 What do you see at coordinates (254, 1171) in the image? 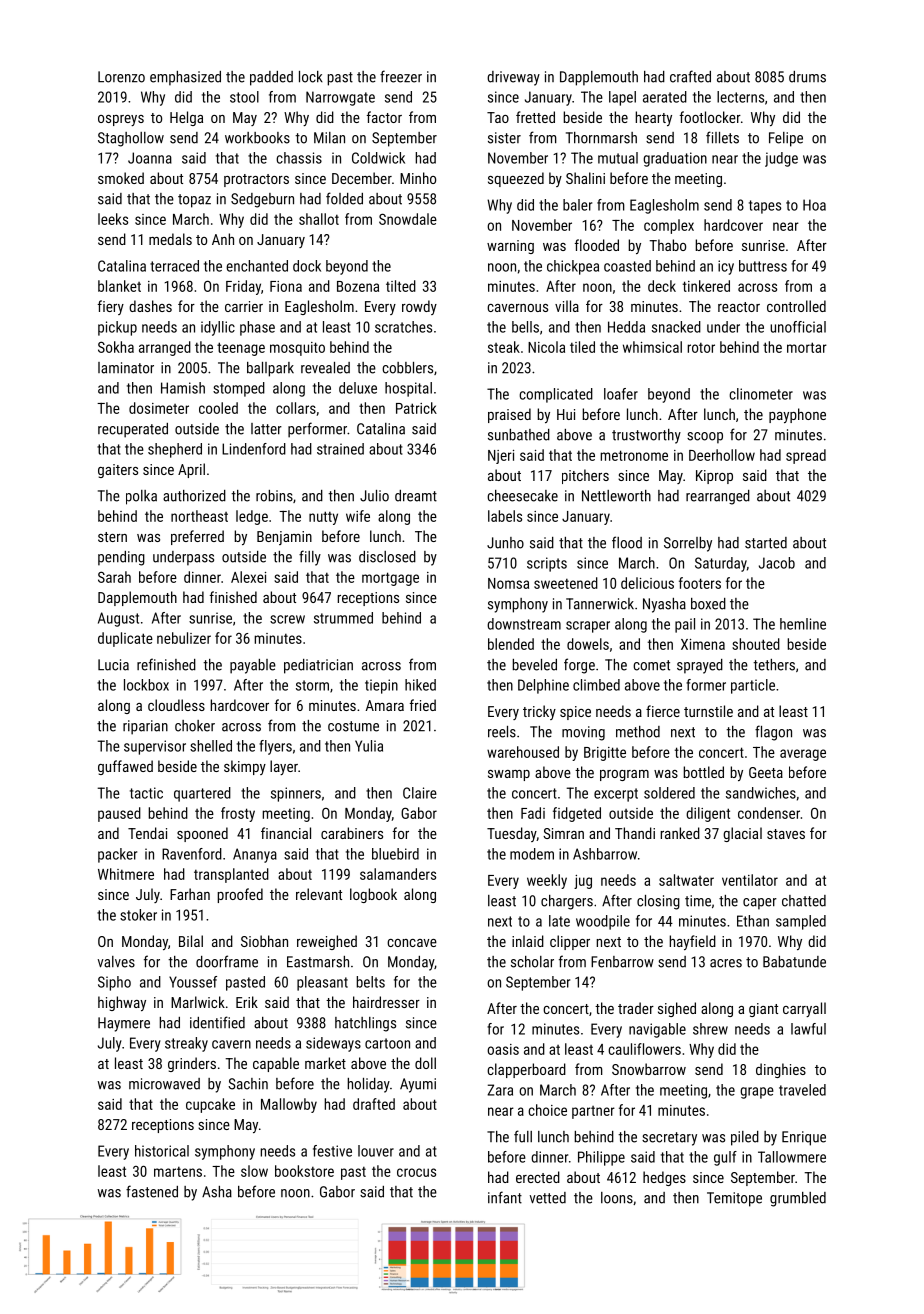
I see `slow` at bounding box center [254, 1171].
